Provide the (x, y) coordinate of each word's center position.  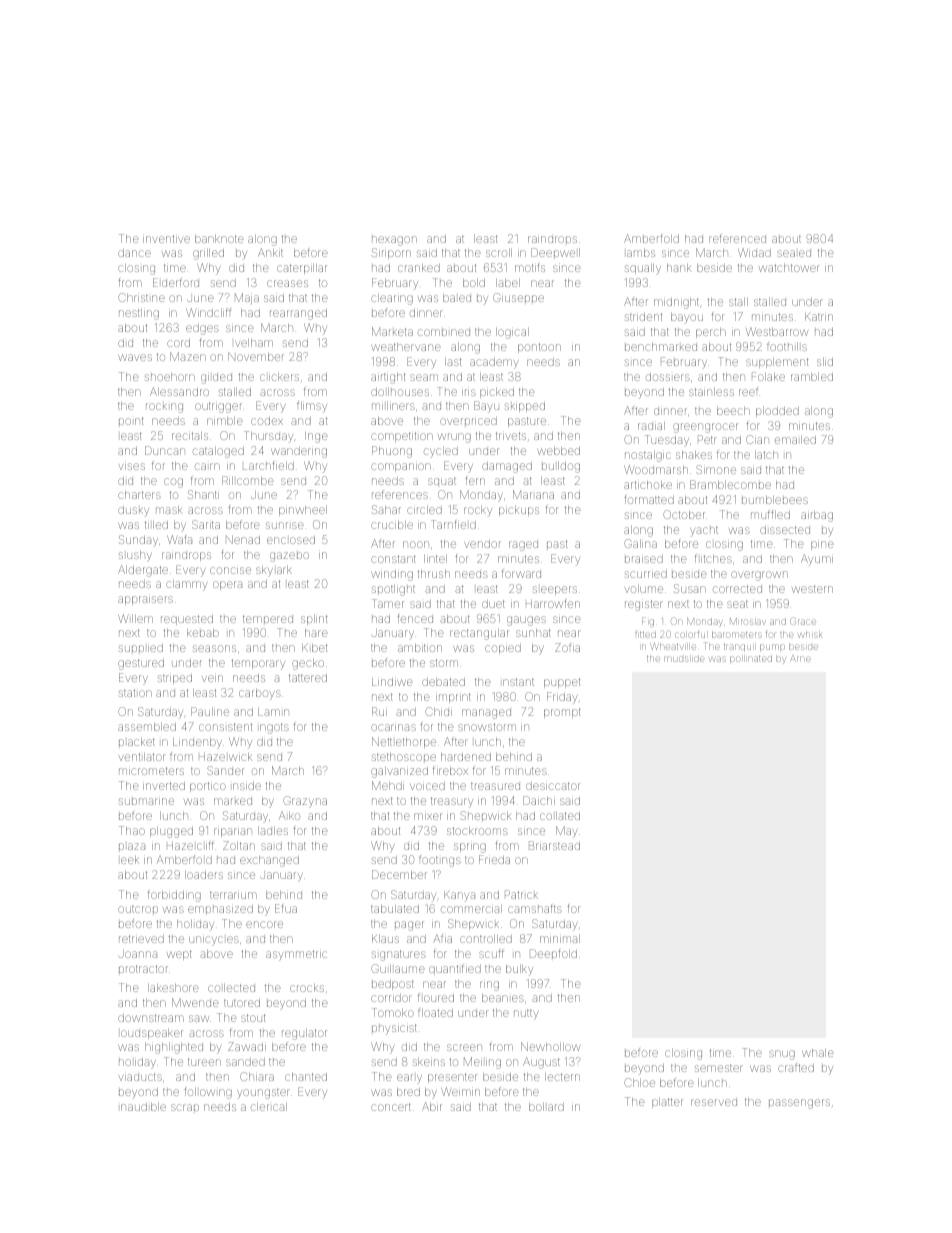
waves (135, 357)
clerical (269, 1107)
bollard (546, 1107)
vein (212, 678)
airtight (388, 378)
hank (679, 268)
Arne (800, 659)
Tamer (388, 603)
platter (667, 1103)
